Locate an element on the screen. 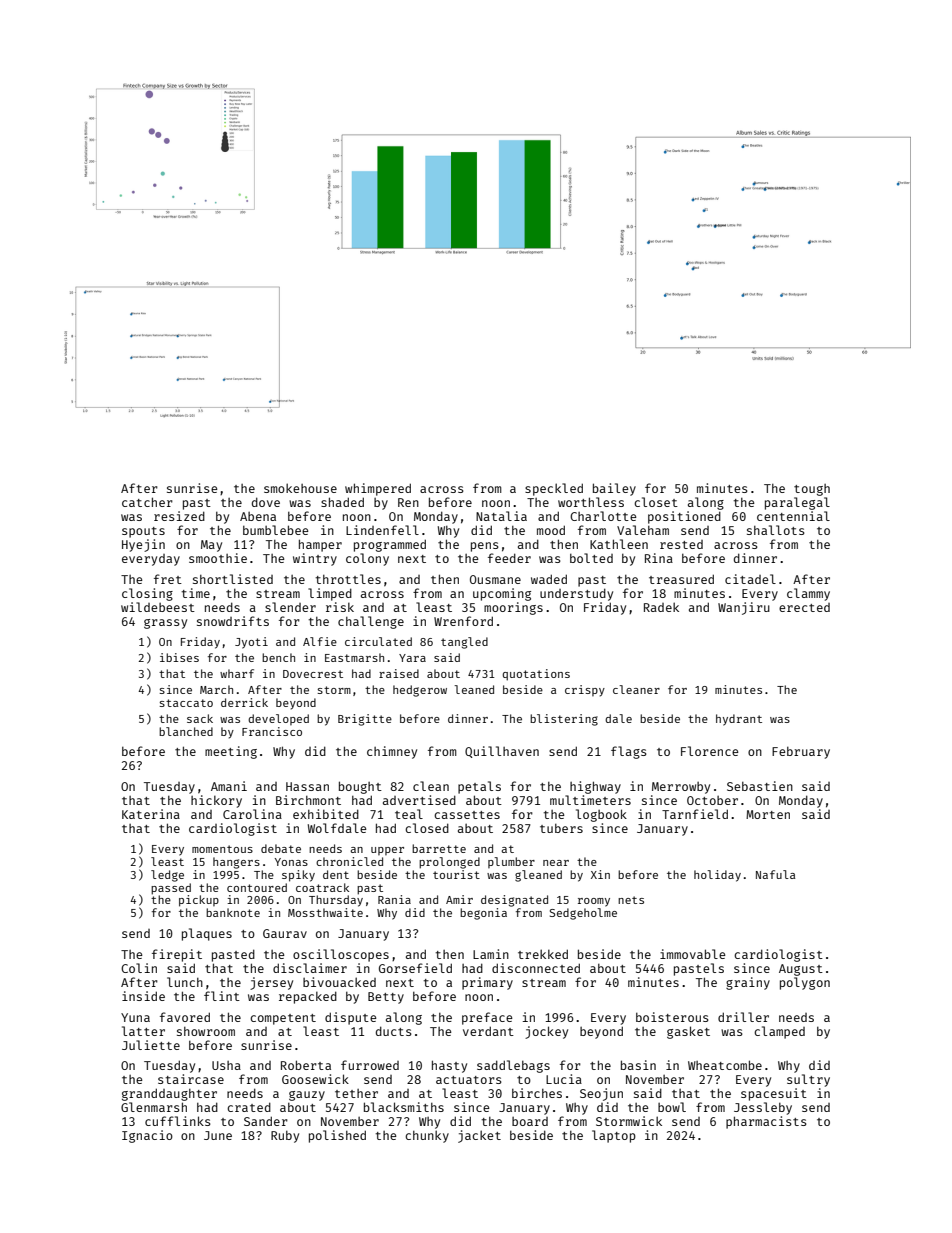  risk is located at coordinates (340, 607).
